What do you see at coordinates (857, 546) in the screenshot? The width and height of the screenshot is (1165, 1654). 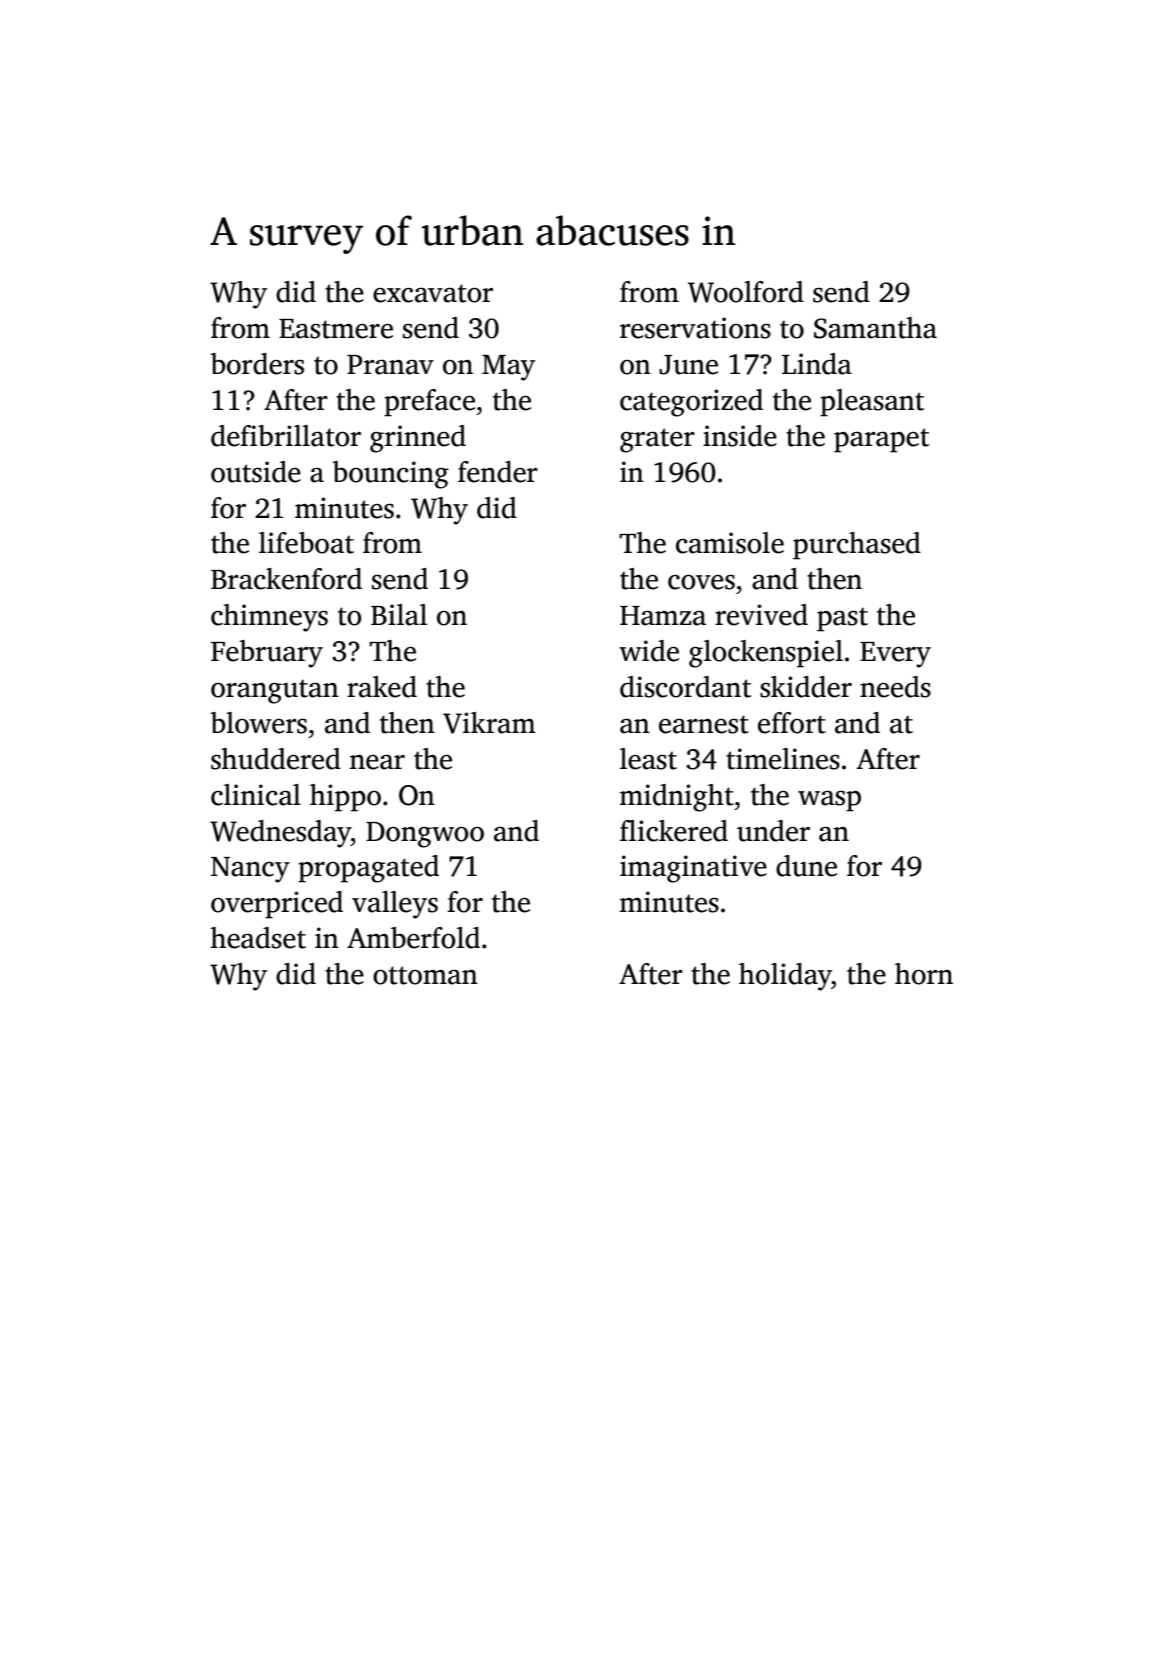 I see `purchased` at bounding box center [857, 546].
